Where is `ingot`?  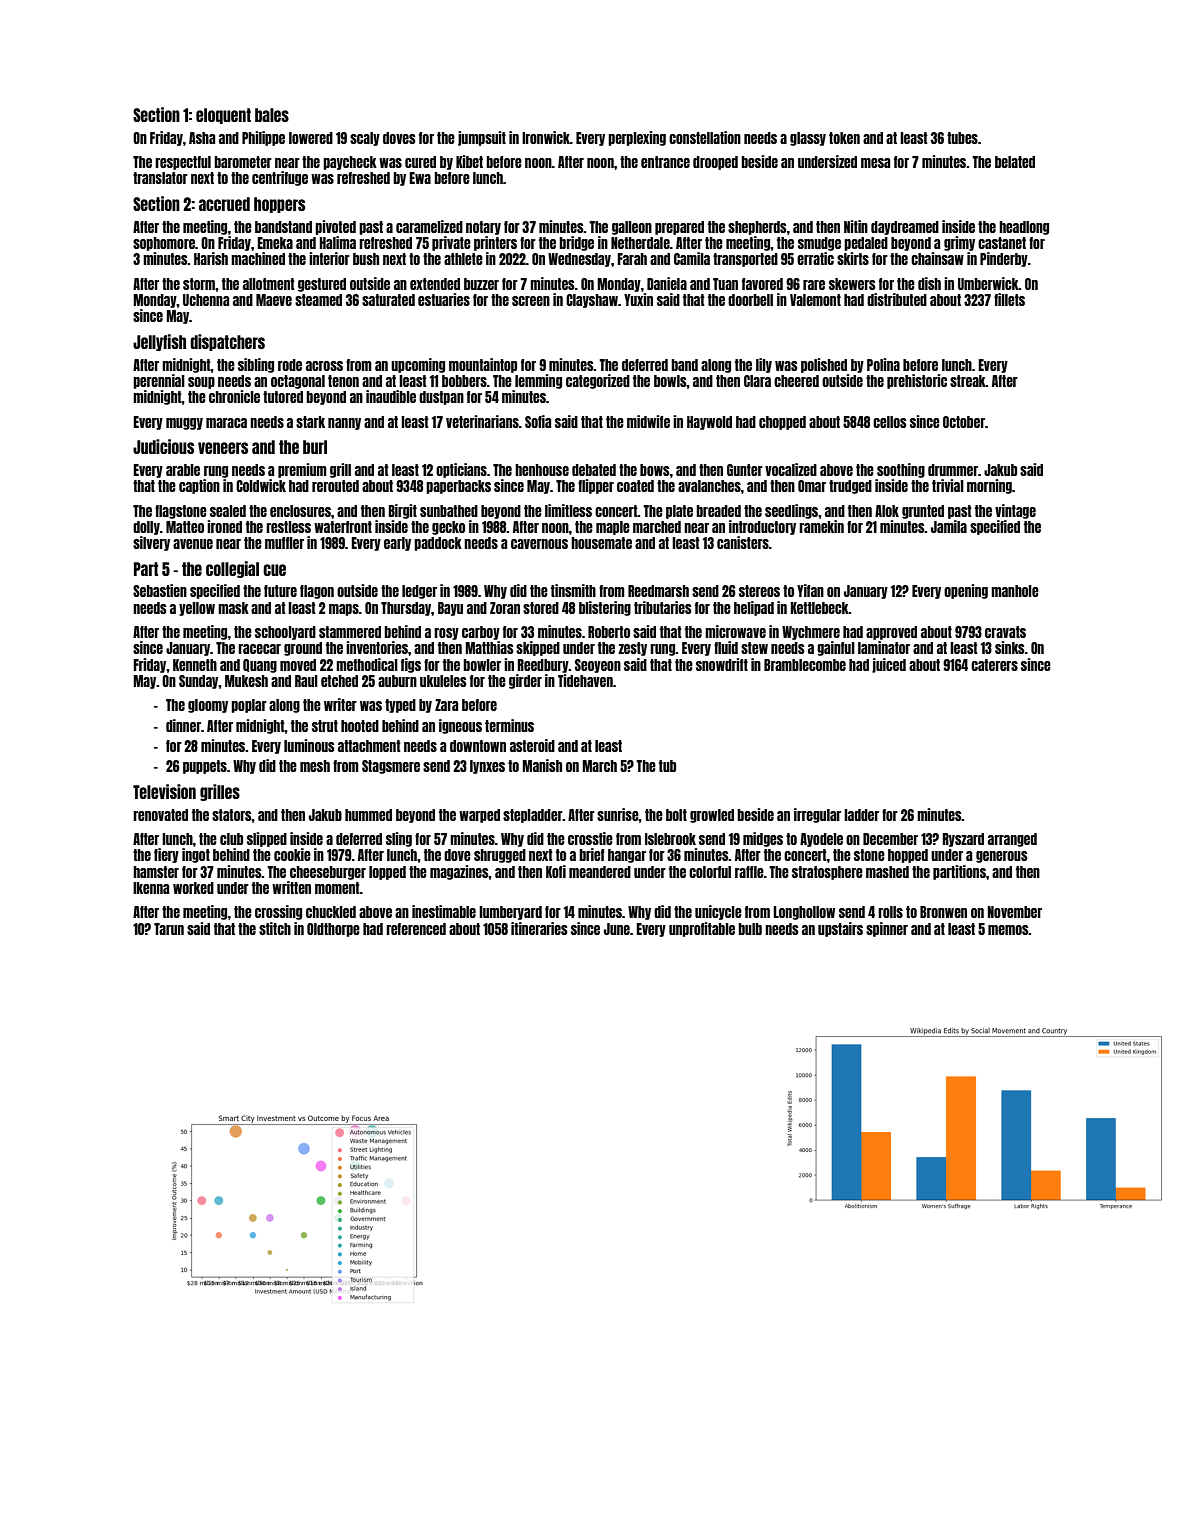 ingot is located at coordinates (196, 855).
